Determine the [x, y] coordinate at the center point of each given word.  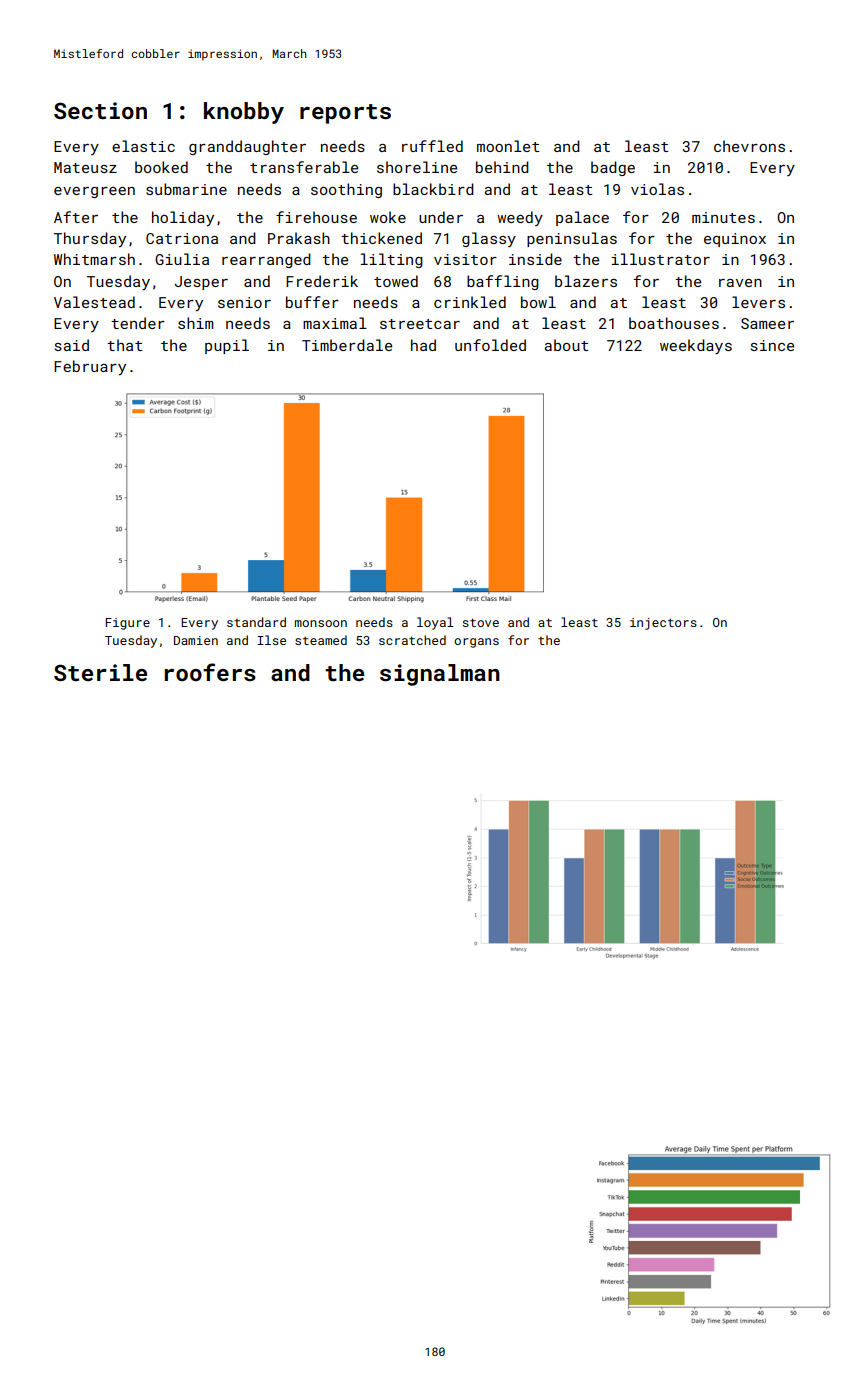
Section [100, 110]
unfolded [490, 345]
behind [502, 167]
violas [657, 189]
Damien [196, 640]
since [772, 345]
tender [138, 323]
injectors [663, 624]
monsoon [321, 623]
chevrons [749, 146]
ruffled [432, 146]
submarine [186, 189]
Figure [128, 624]
